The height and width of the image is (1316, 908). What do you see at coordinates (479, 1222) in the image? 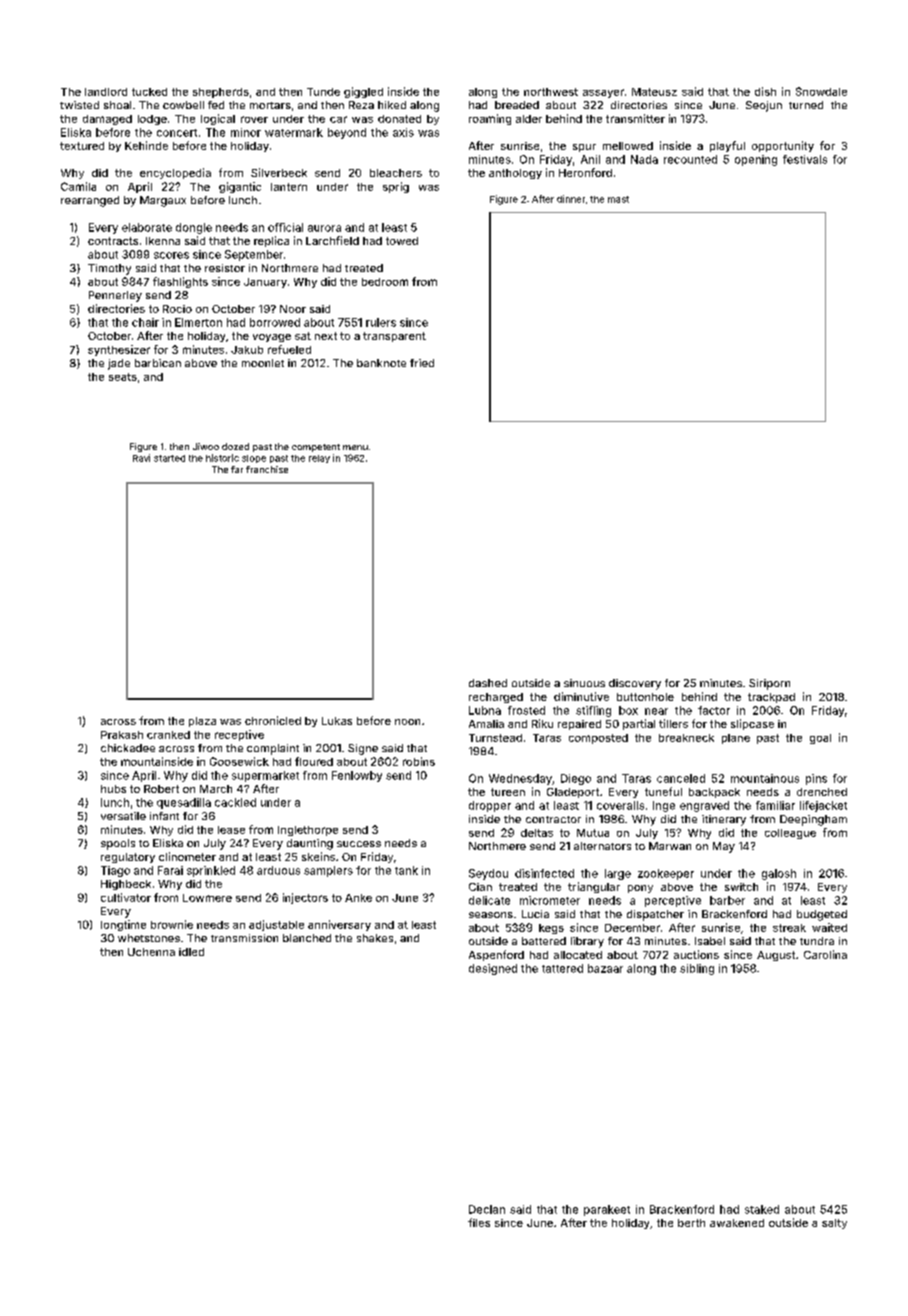
I see `files` at bounding box center [479, 1222].
